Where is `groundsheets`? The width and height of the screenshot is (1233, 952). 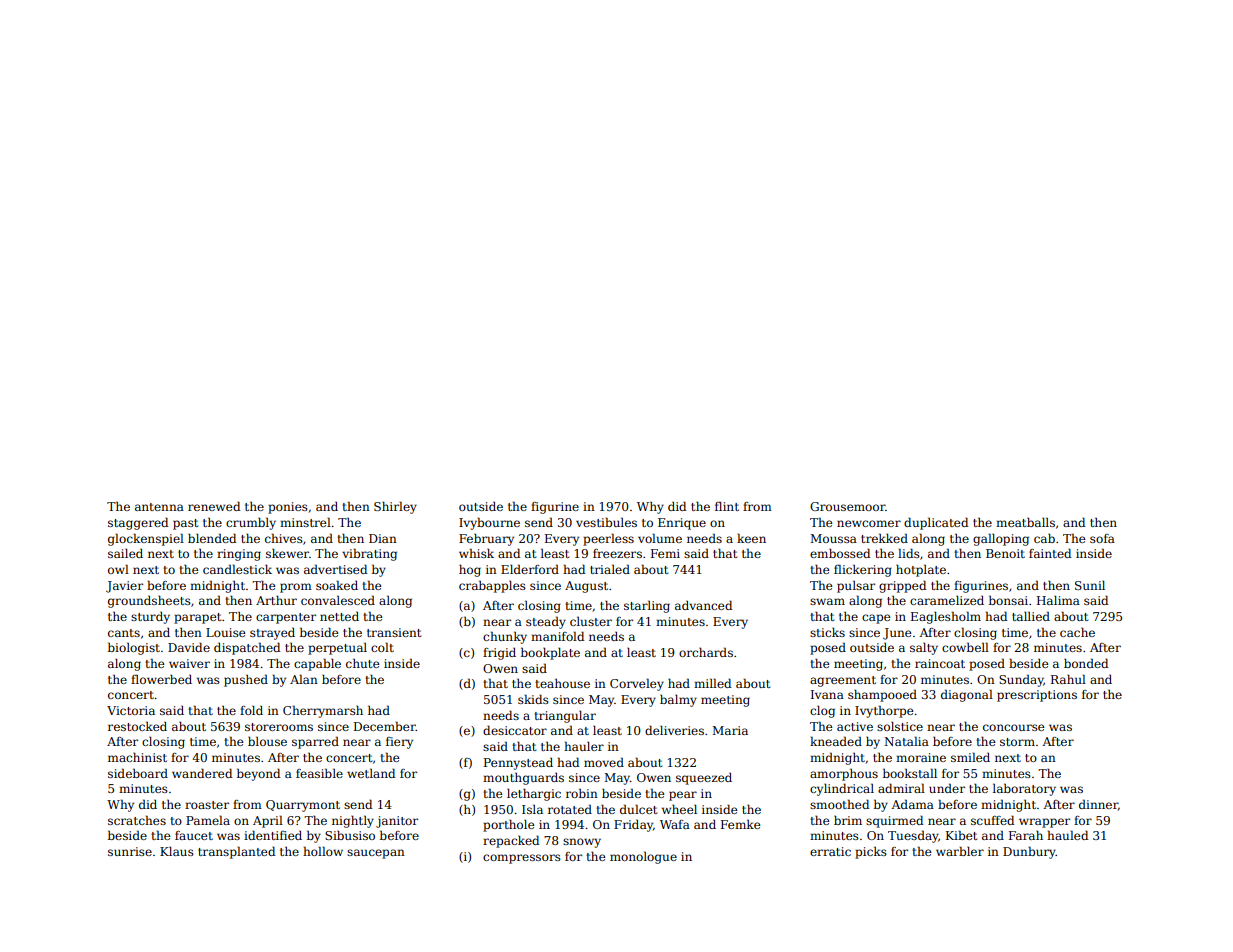
groundsheets is located at coordinates (149, 601).
